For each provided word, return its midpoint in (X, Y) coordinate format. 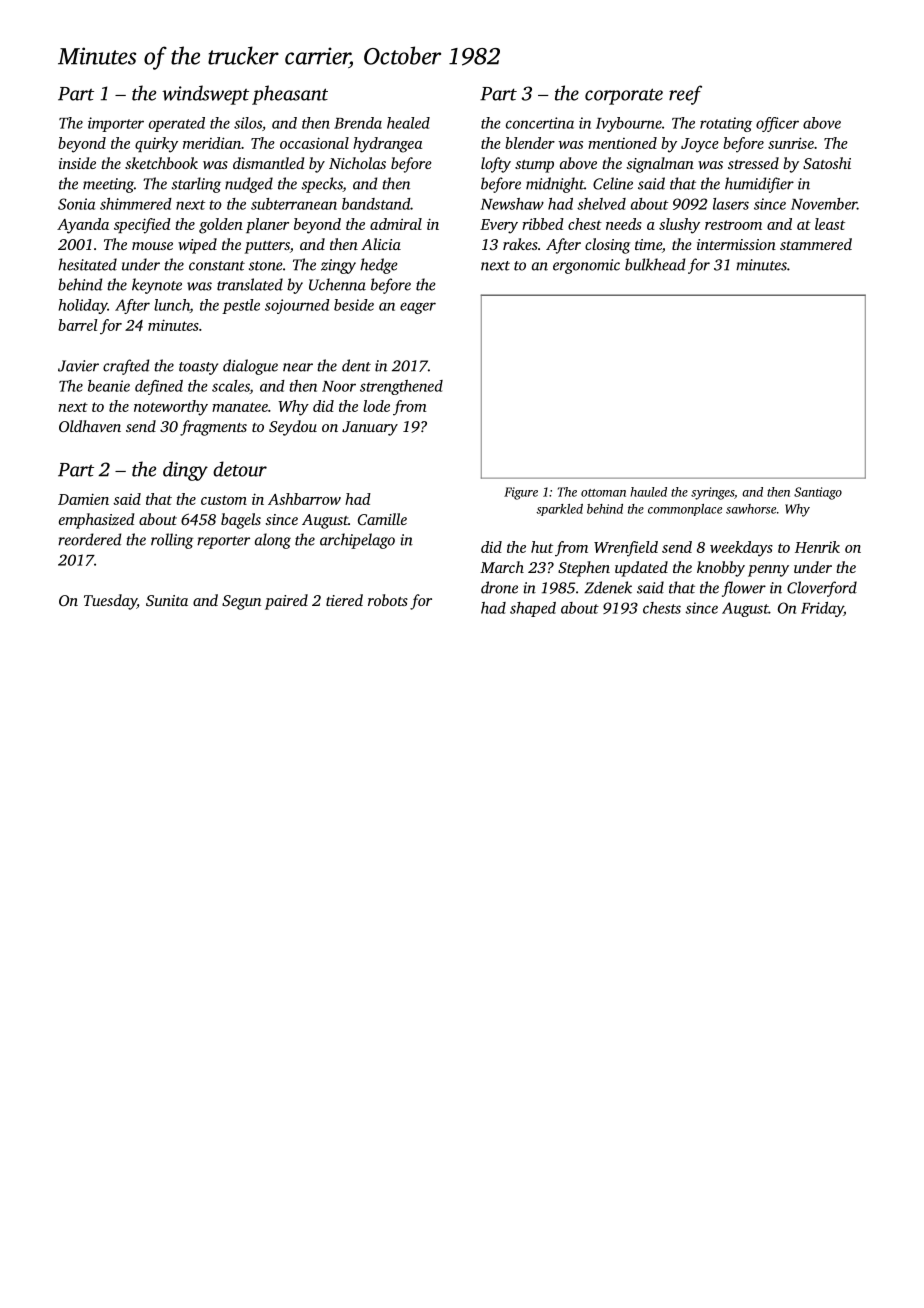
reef (685, 95)
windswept (205, 95)
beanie (109, 386)
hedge (378, 266)
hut (542, 547)
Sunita (167, 600)
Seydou (293, 428)
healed (408, 123)
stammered (816, 244)
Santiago (818, 493)
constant (217, 266)
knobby (721, 569)
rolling (172, 541)
